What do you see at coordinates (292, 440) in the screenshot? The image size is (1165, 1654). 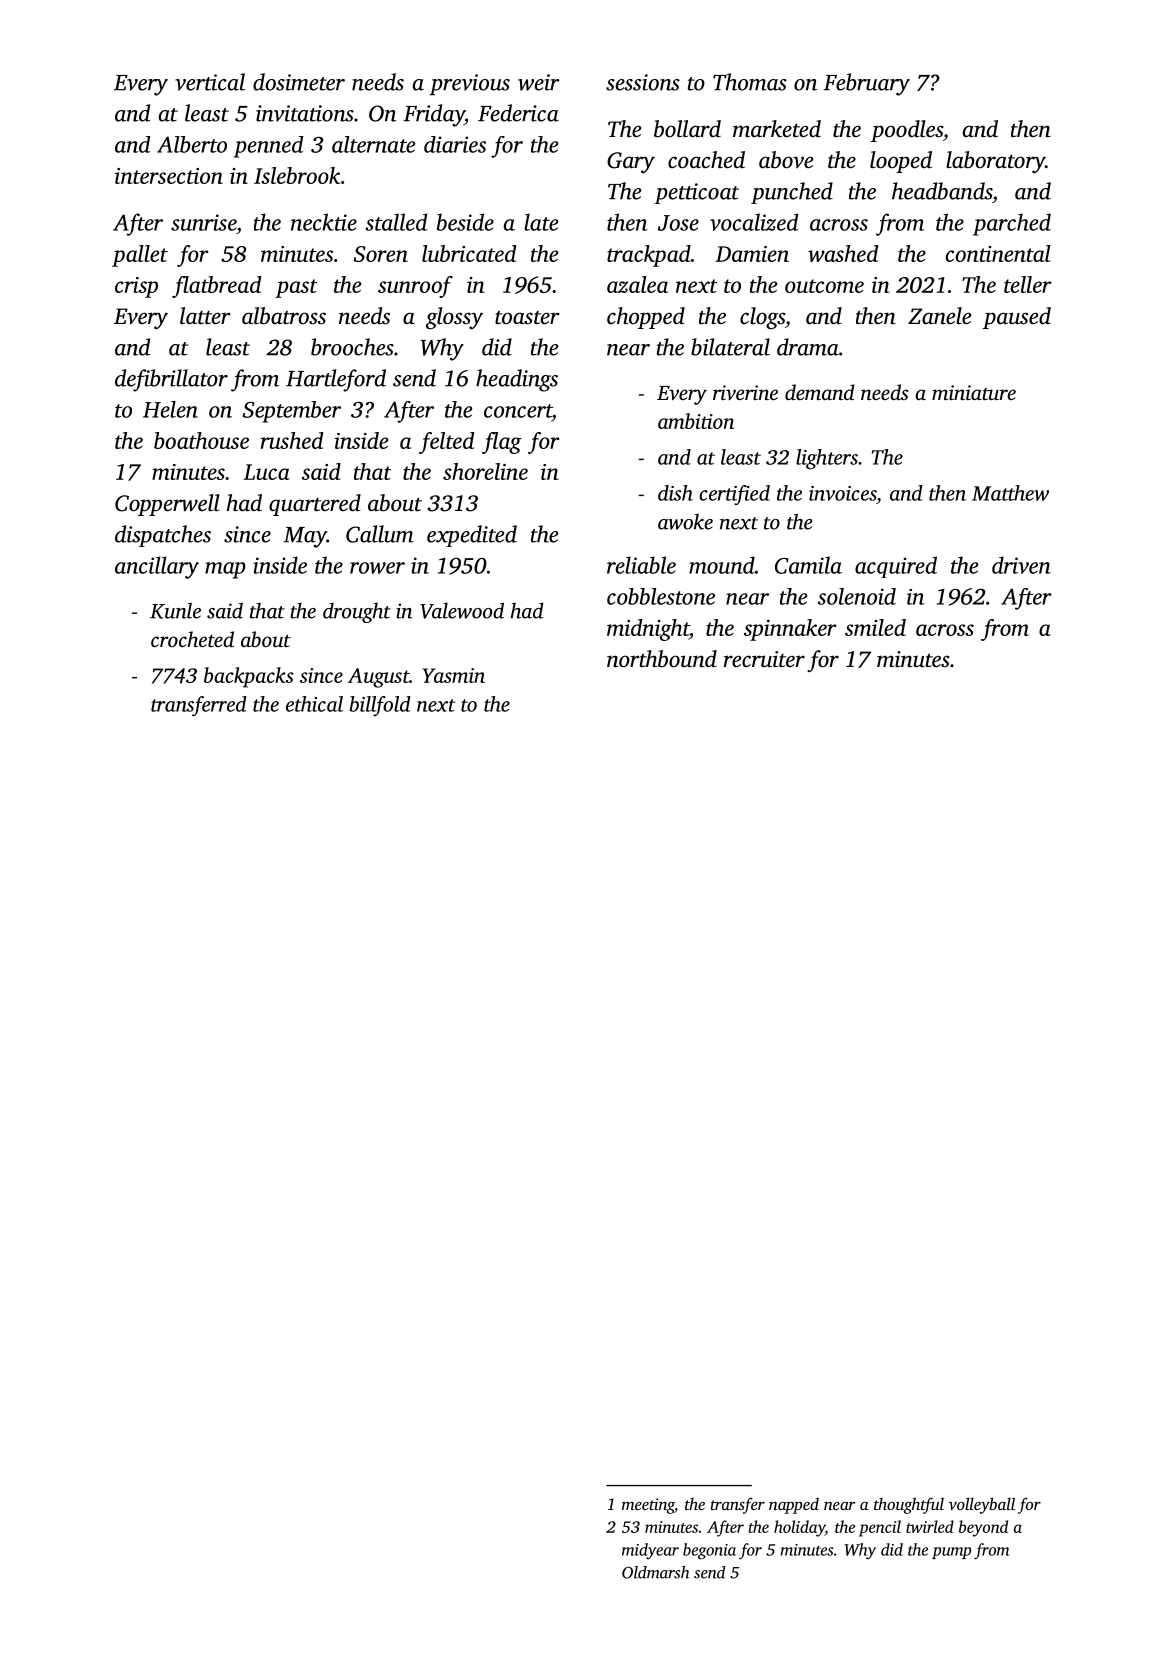 I see `rushed` at bounding box center [292, 440].
